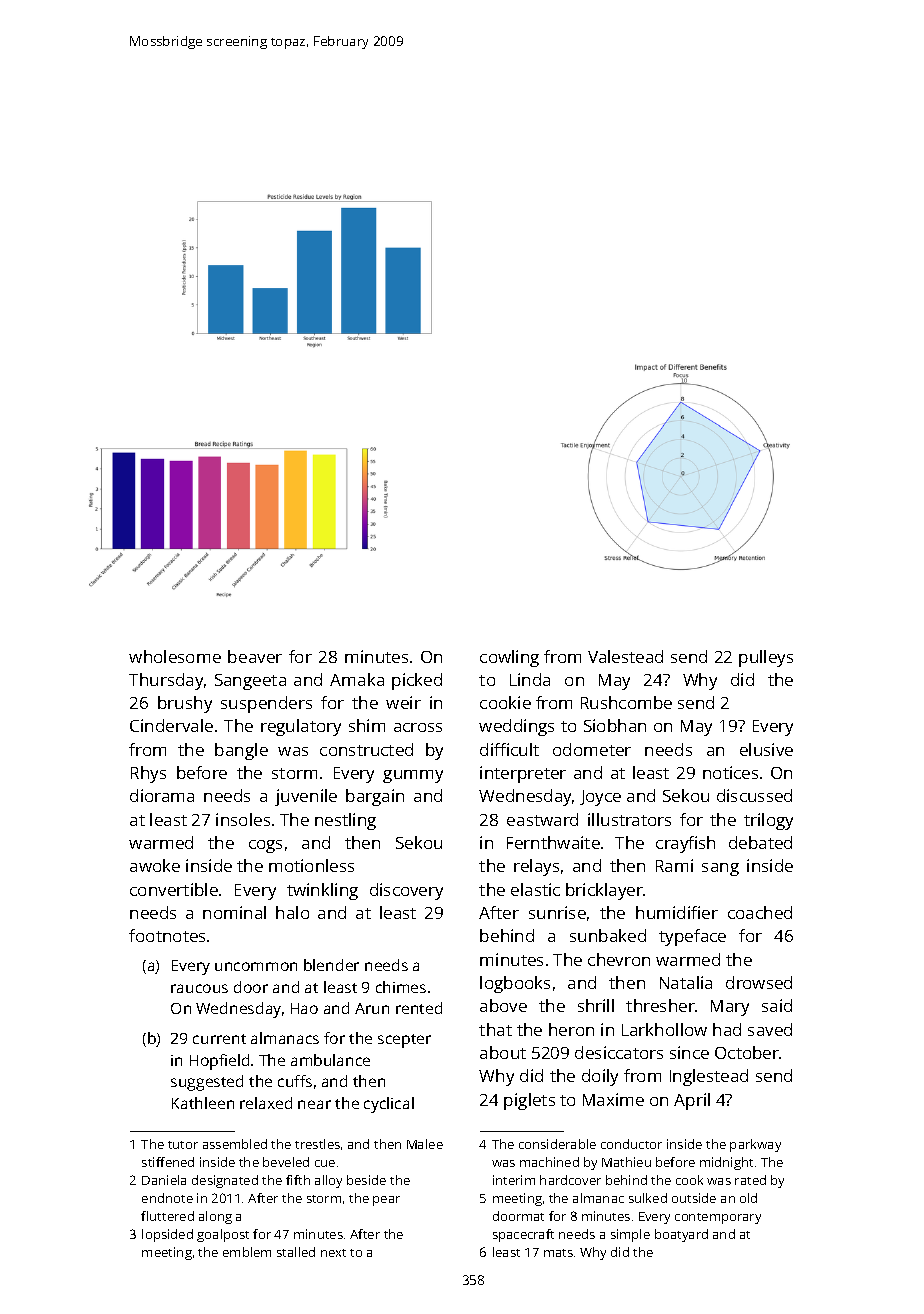  What do you see at coordinates (255, 656) in the document?
I see `beaver` at bounding box center [255, 656].
